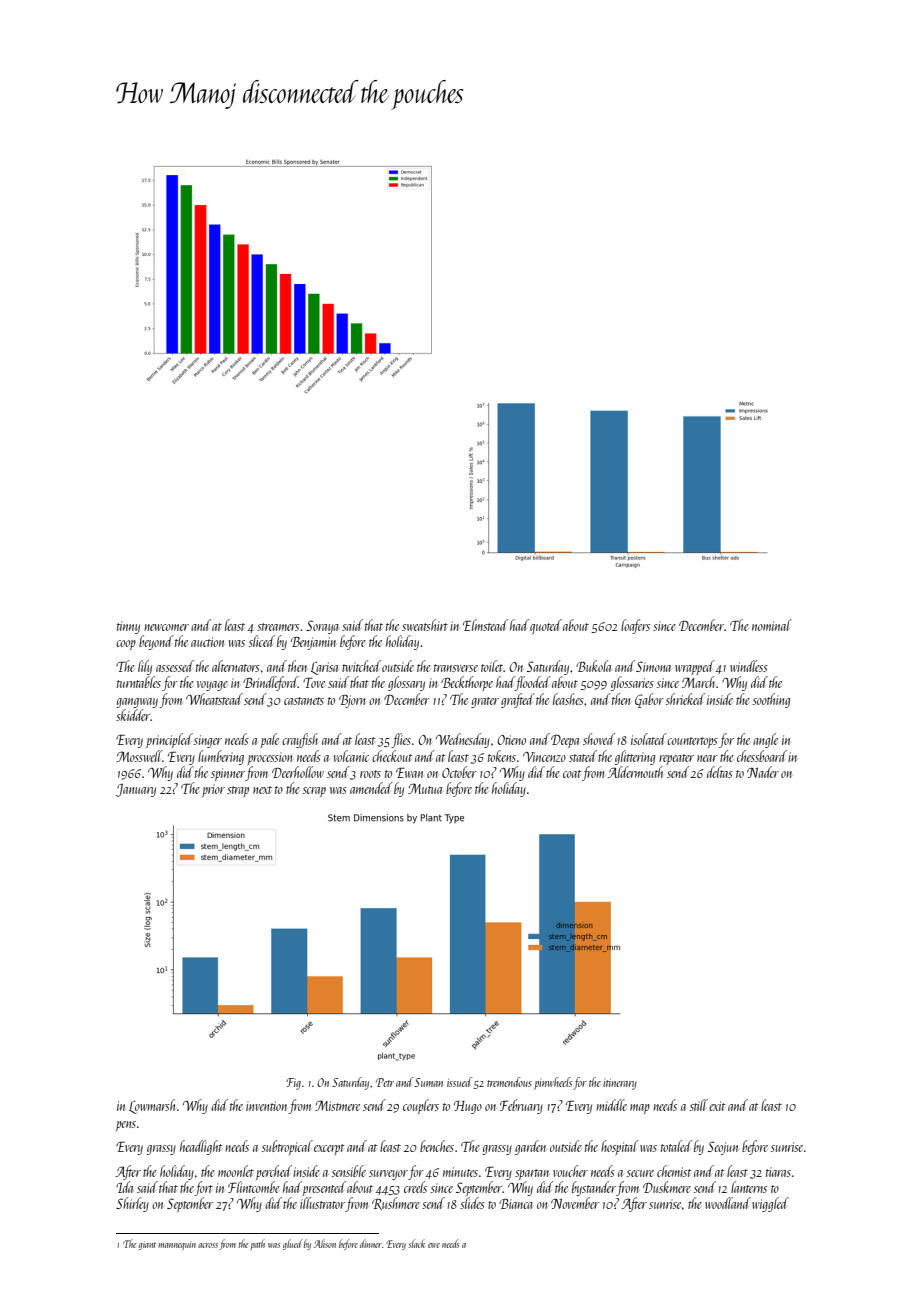 The image size is (924, 1308). What do you see at coordinates (425, 788) in the screenshot?
I see `Mutua` at bounding box center [425, 788].
